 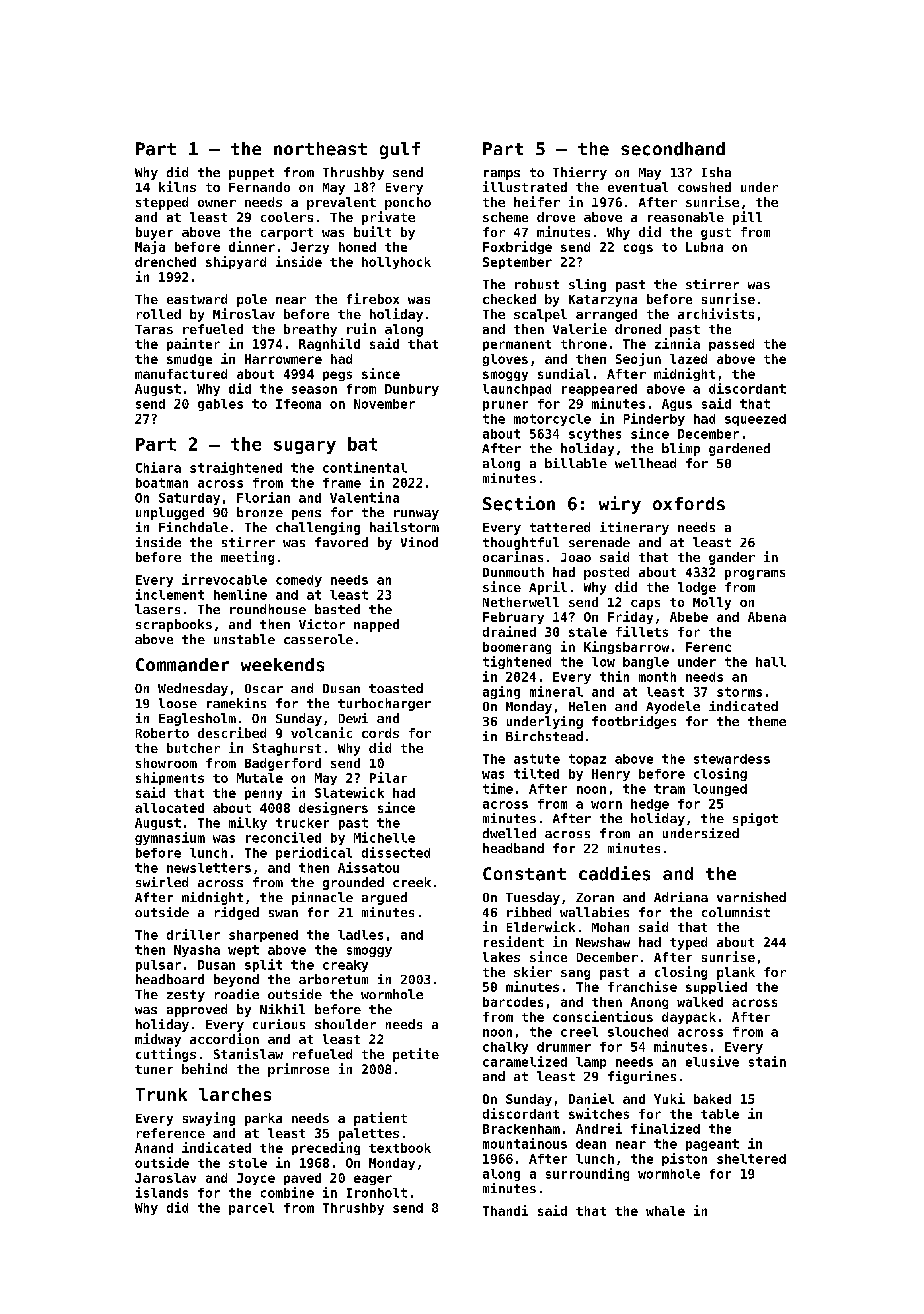 What do you see at coordinates (646, 663) in the screenshot?
I see `bangle` at bounding box center [646, 663].
